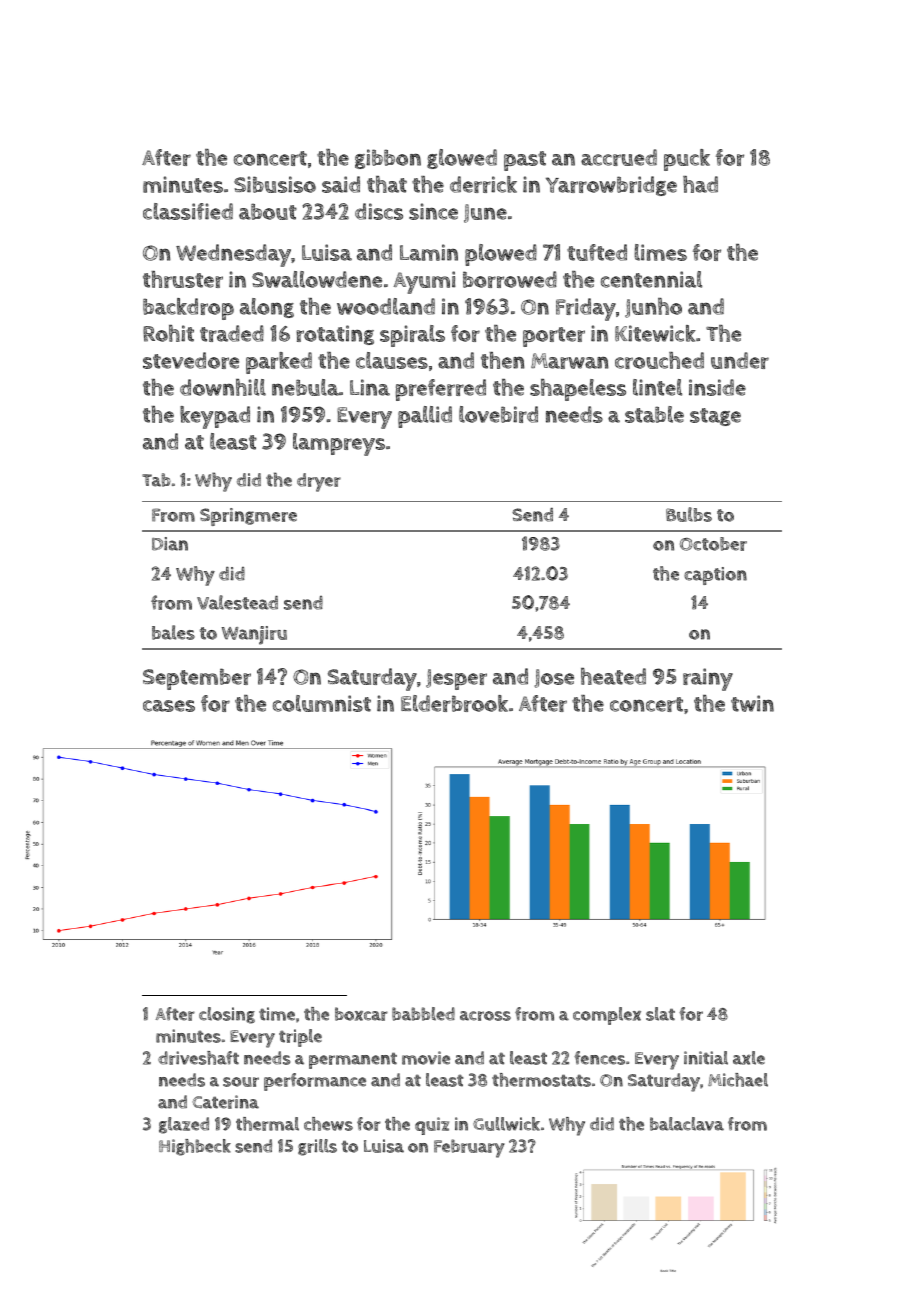 The width and height of the screenshot is (924, 1311). I want to click on crouched, so click(659, 360).
